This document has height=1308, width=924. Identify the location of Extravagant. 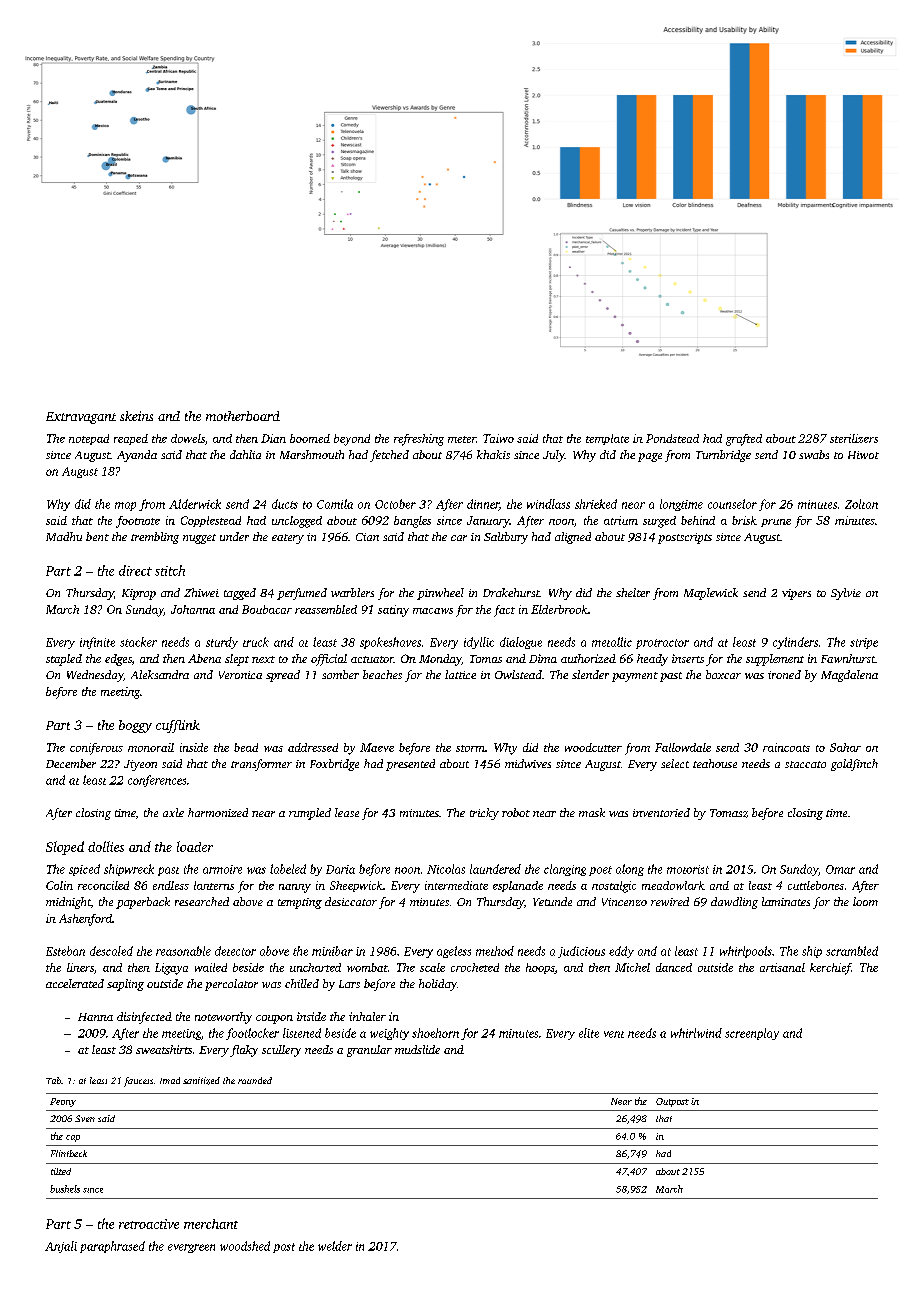
(81, 418).
